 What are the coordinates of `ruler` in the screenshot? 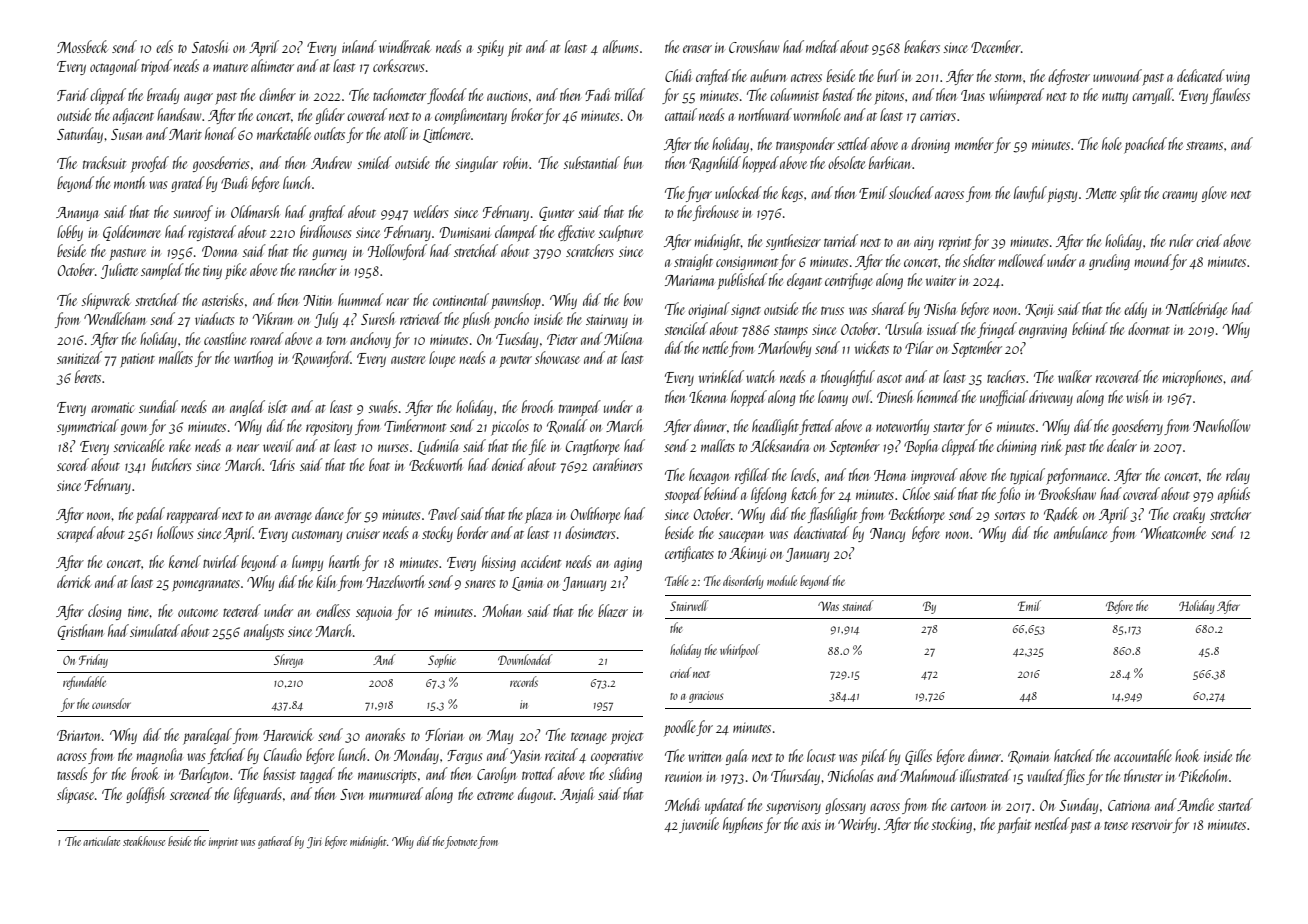 It's located at (1181, 240).
